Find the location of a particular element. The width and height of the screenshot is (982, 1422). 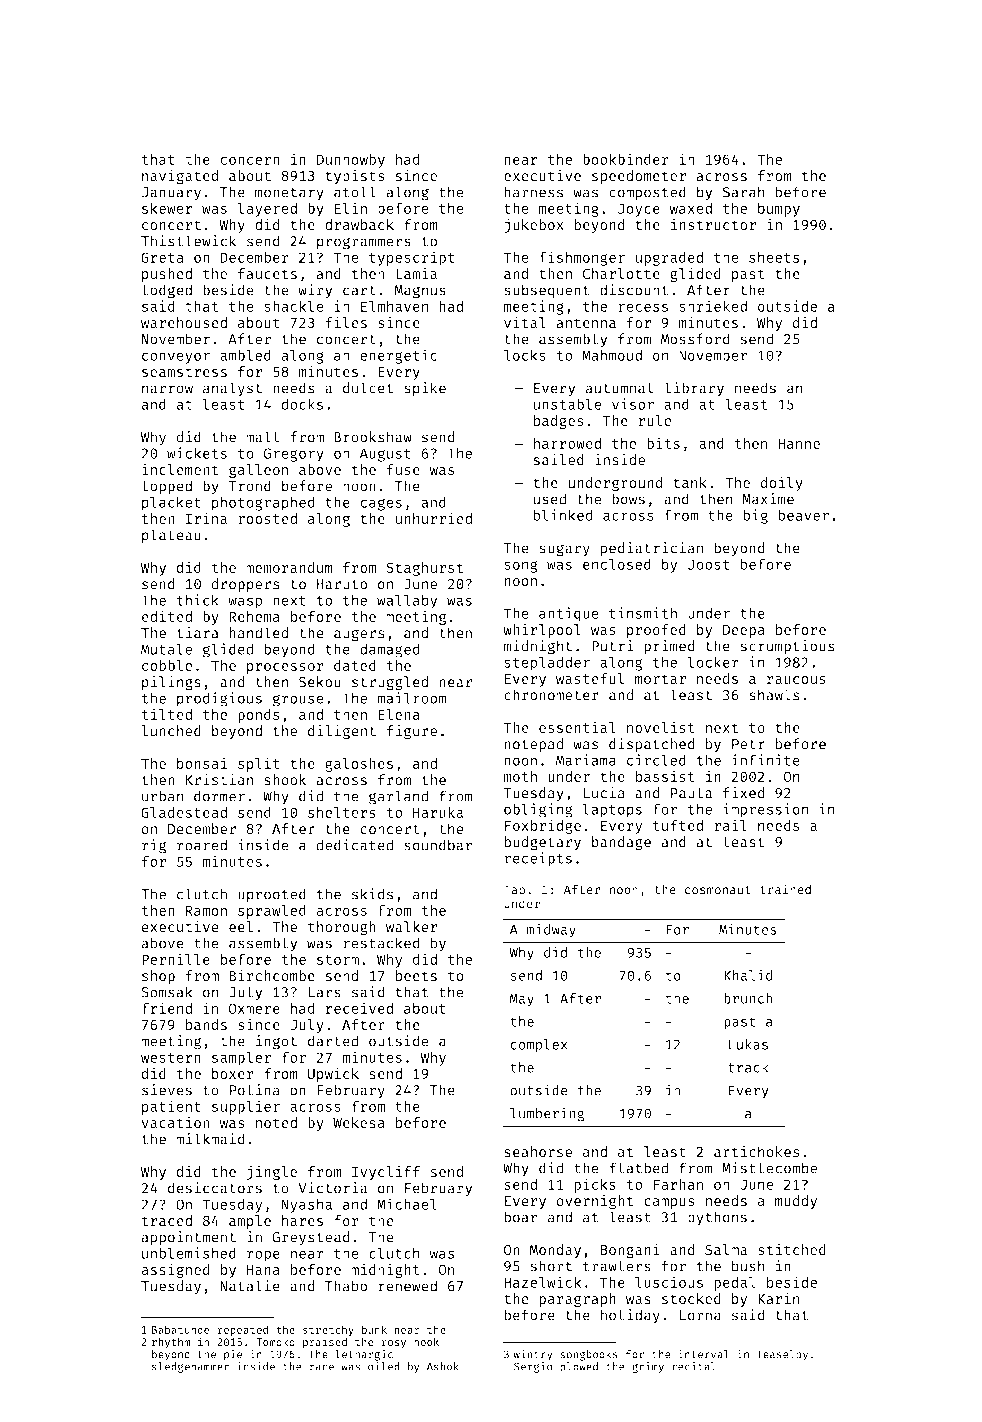

harness is located at coordinates (533, 192).
